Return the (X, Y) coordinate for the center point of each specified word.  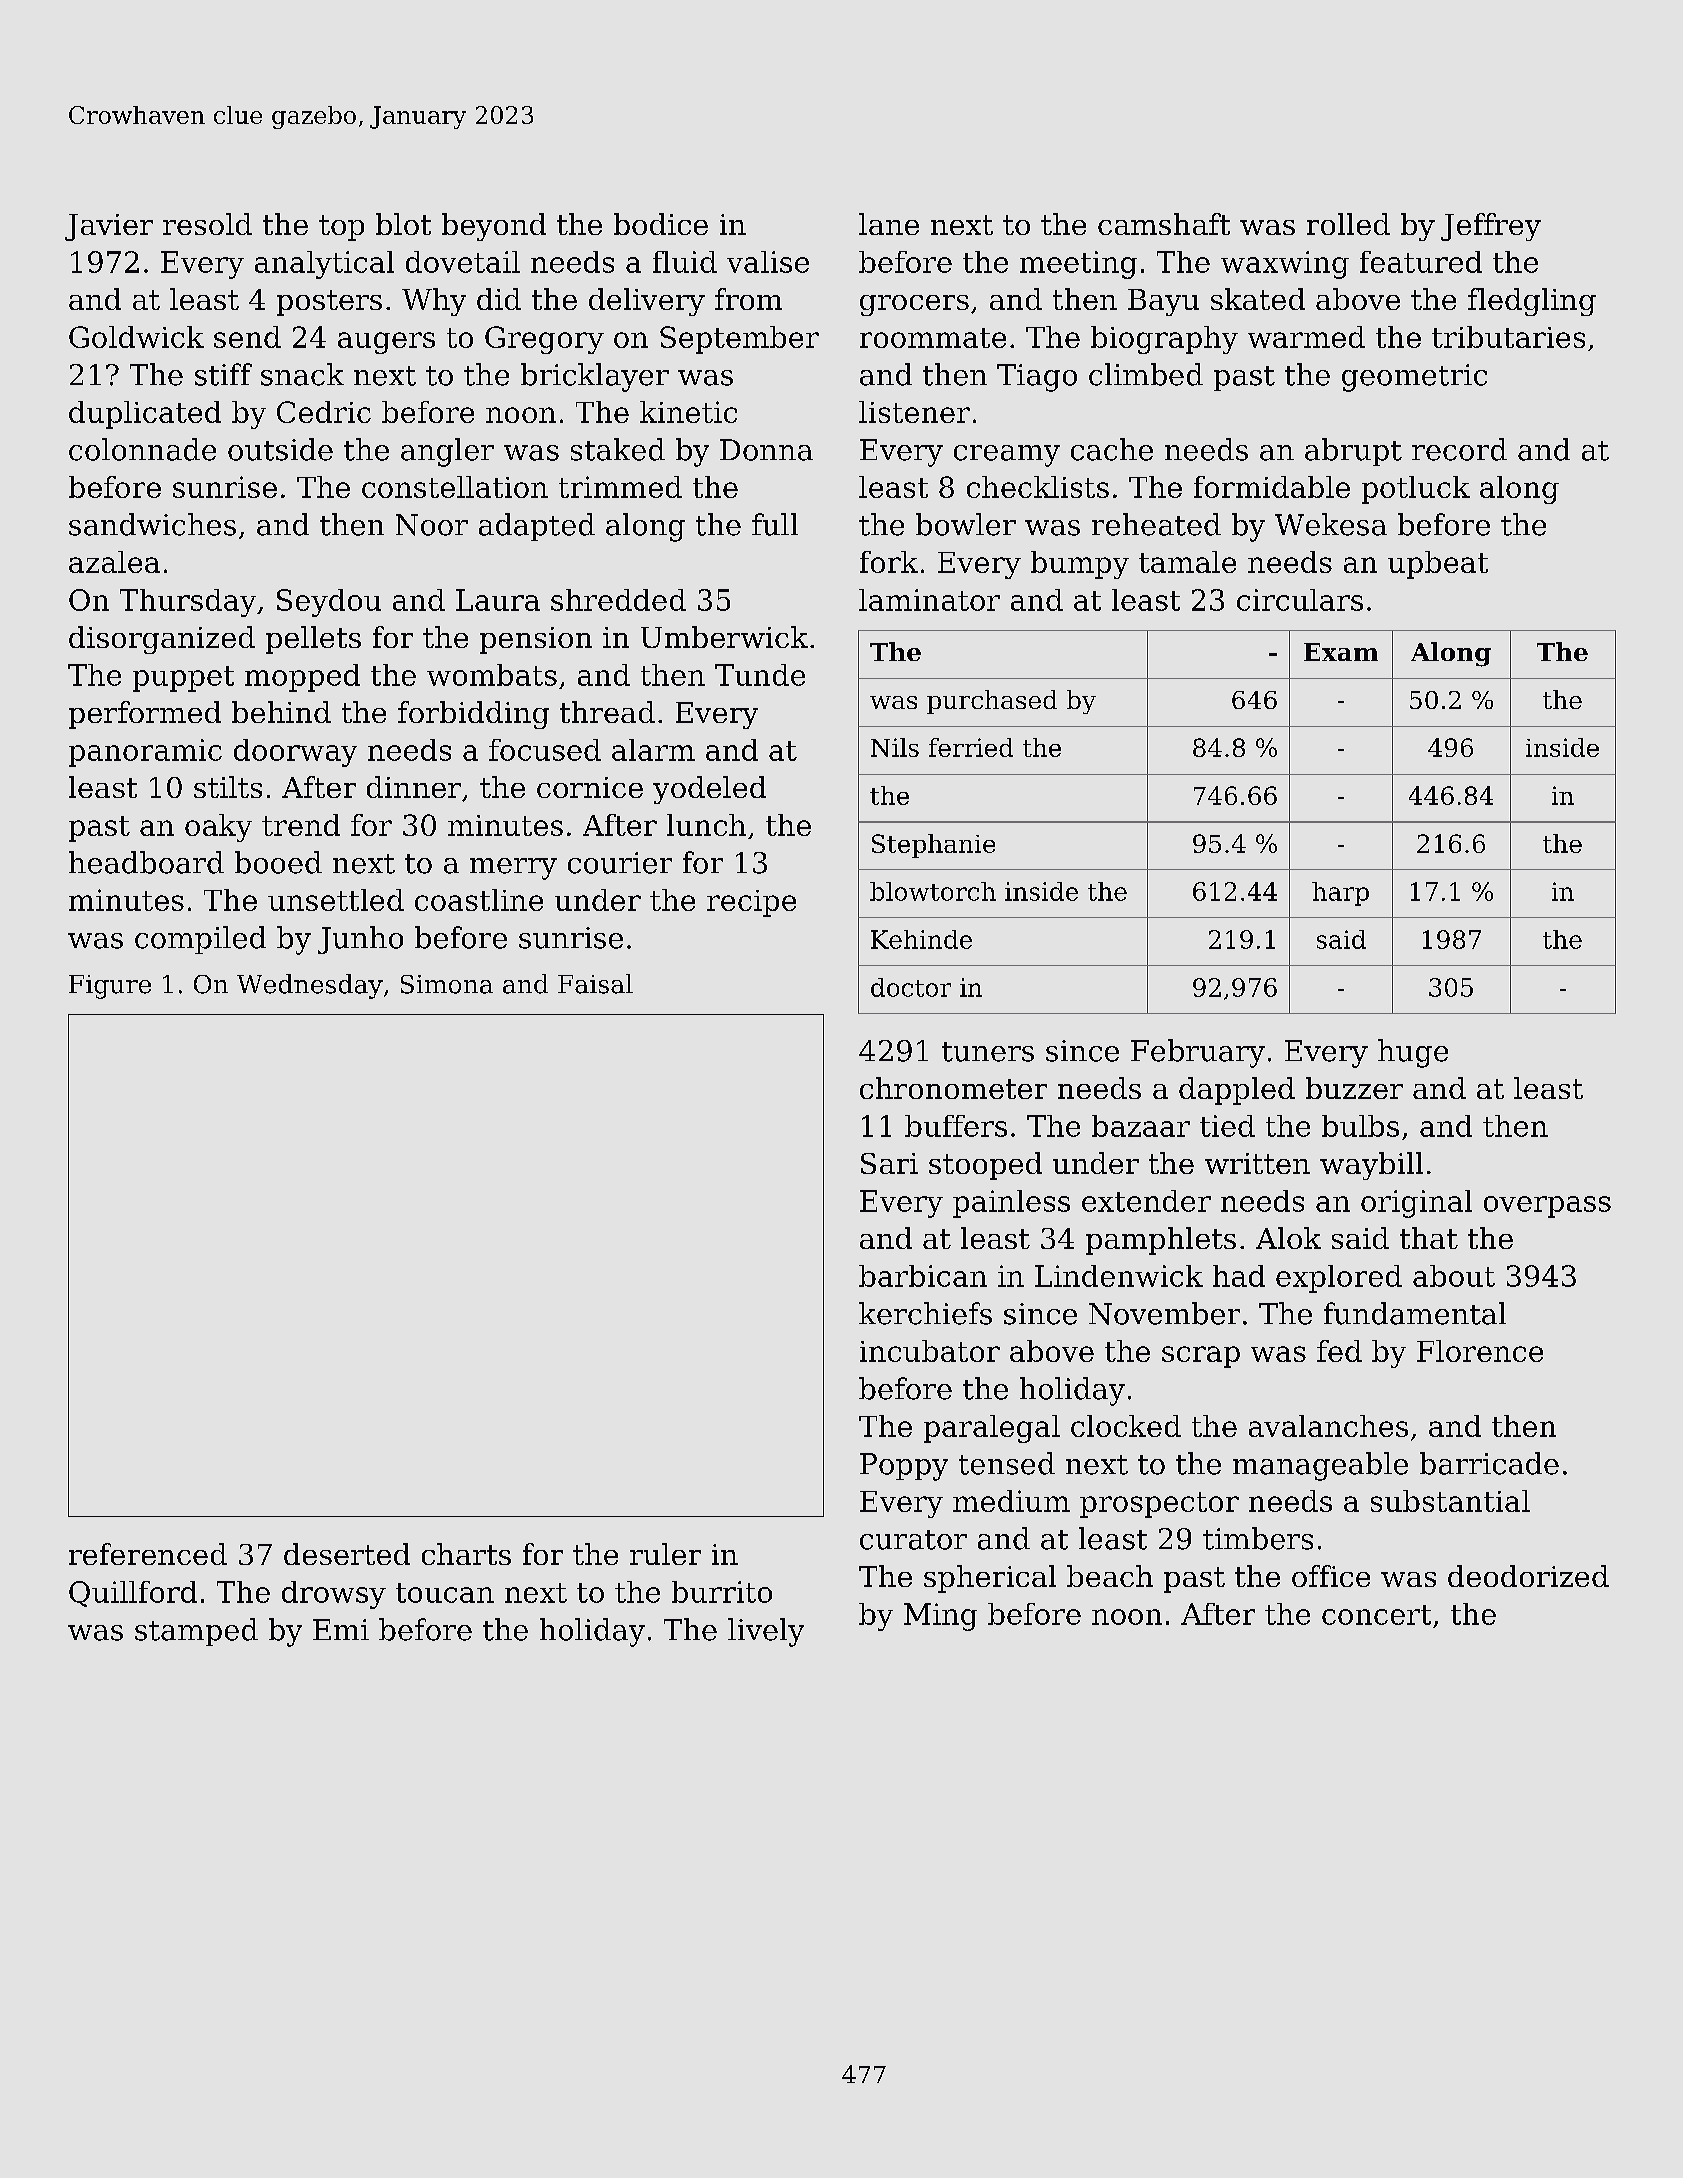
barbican (923, 1276)
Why (434, 302)
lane (889, 224)
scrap (1201, 1357)
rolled (1348, 224)
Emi (341, 1629)
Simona (447, 984)
